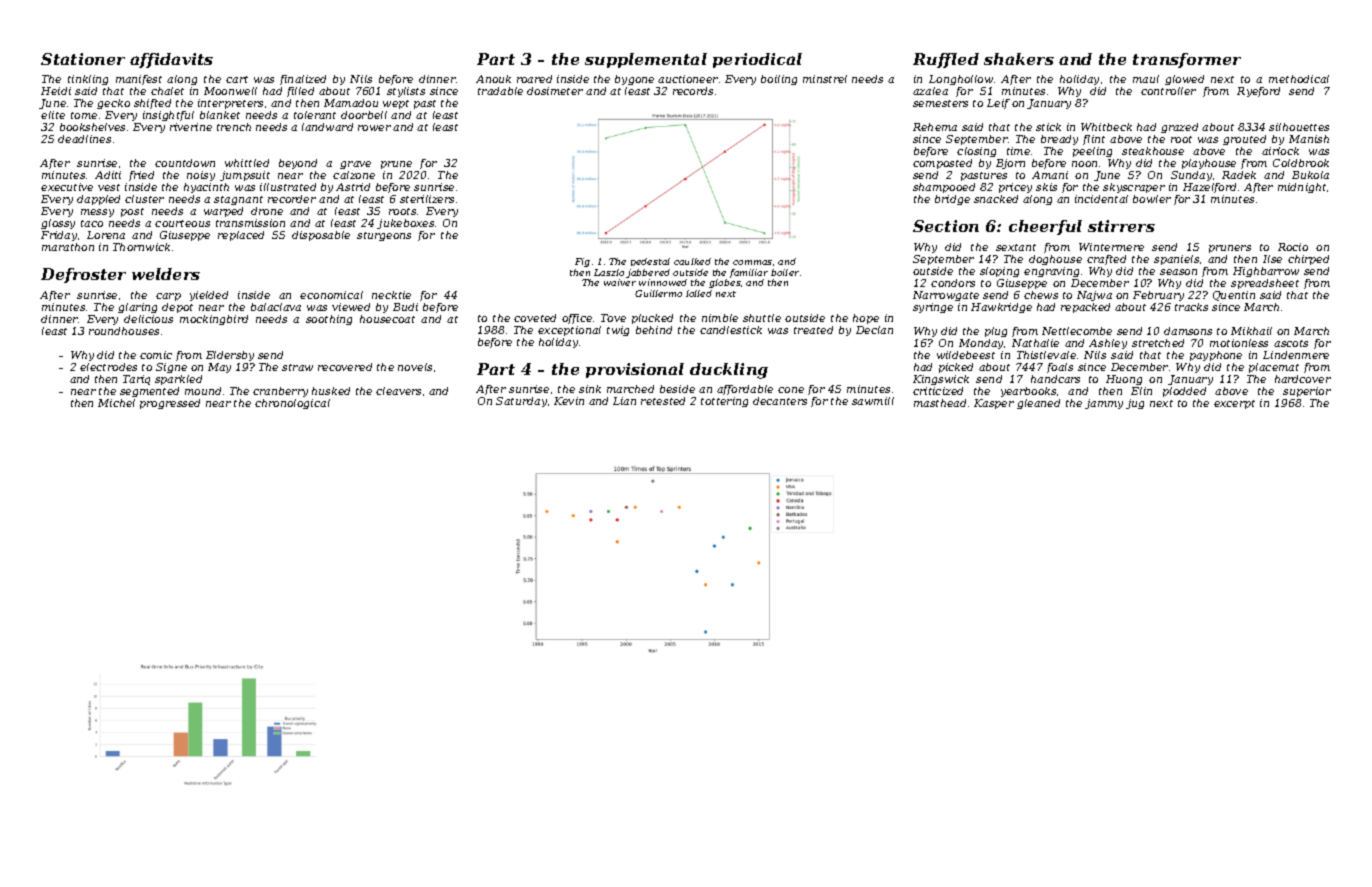  What do you see at coordinates (729, 371) in the document?
I see `duckling` at bounding box center [729, 371].
